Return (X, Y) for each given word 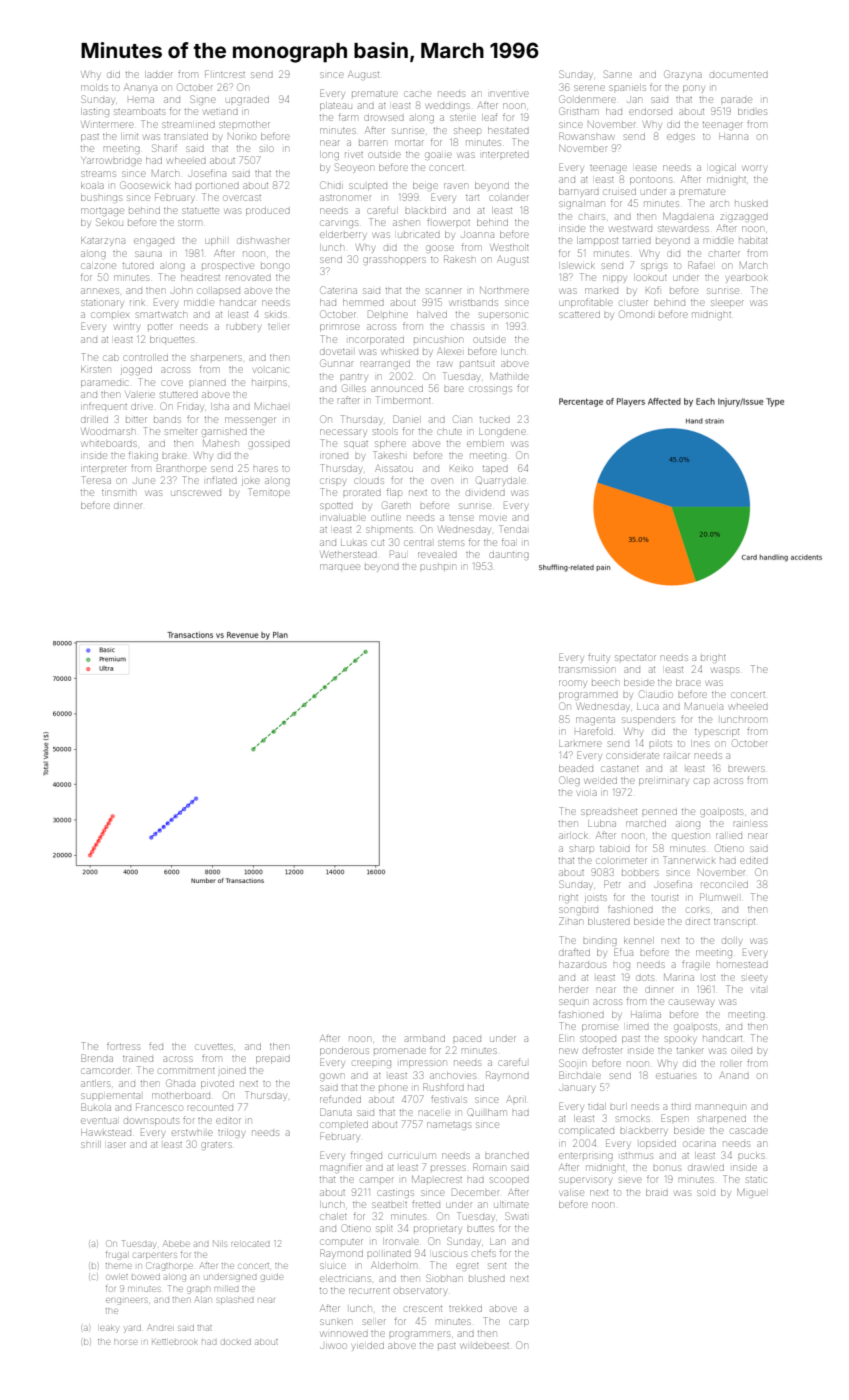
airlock (573, 835)
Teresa (96, 480)
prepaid (273, 1060)
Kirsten (95, 370)
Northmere (504, 290)
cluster (634, 303)
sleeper (727, 303)
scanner (444, 291)
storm (190, 223)
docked (236, 1342)
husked (751, 203)
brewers (746, 769)
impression (423, 1064)
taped (495, 470)
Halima (646, 1015)
